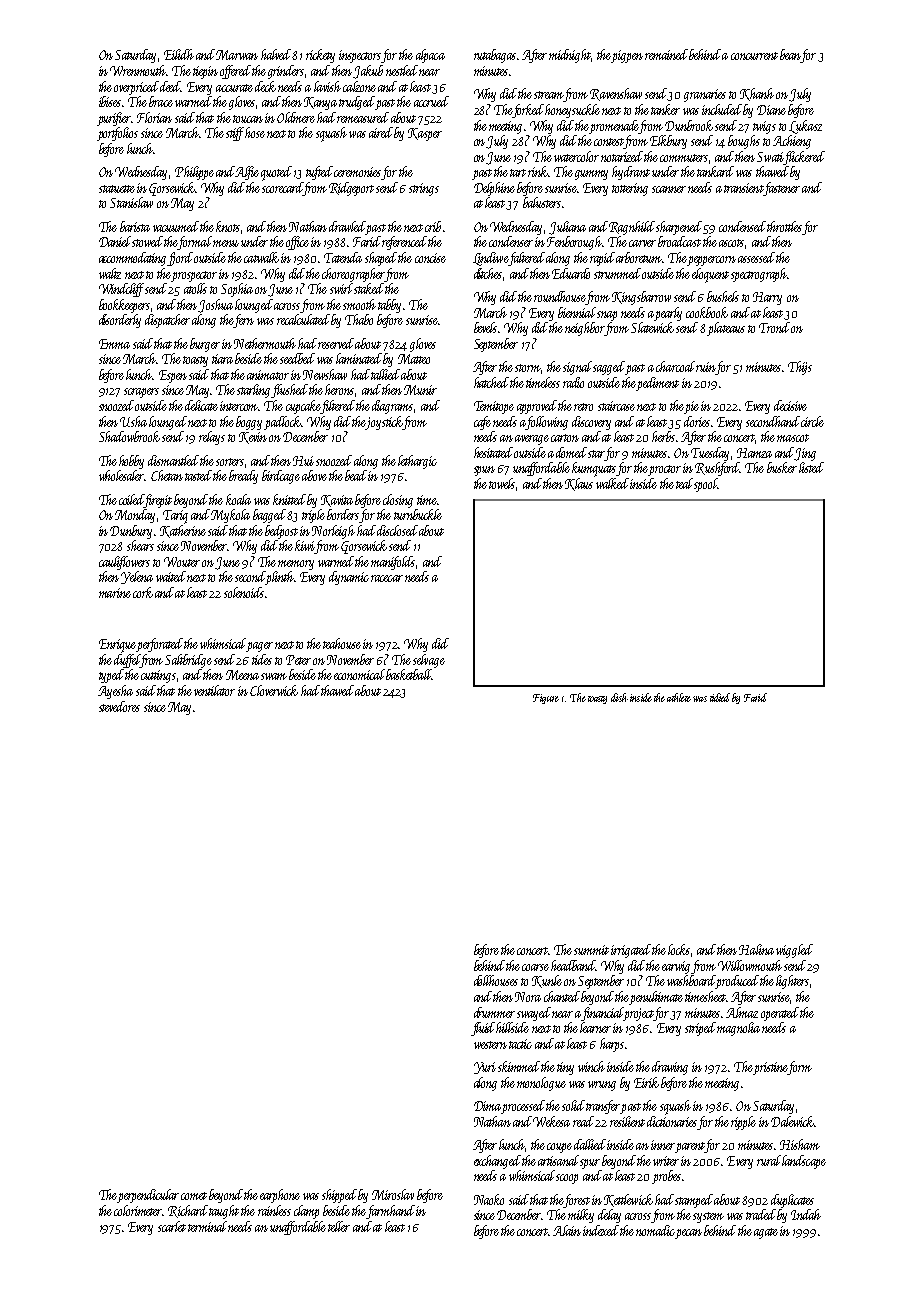  I want to click on concurrent, so click(754, 56).
